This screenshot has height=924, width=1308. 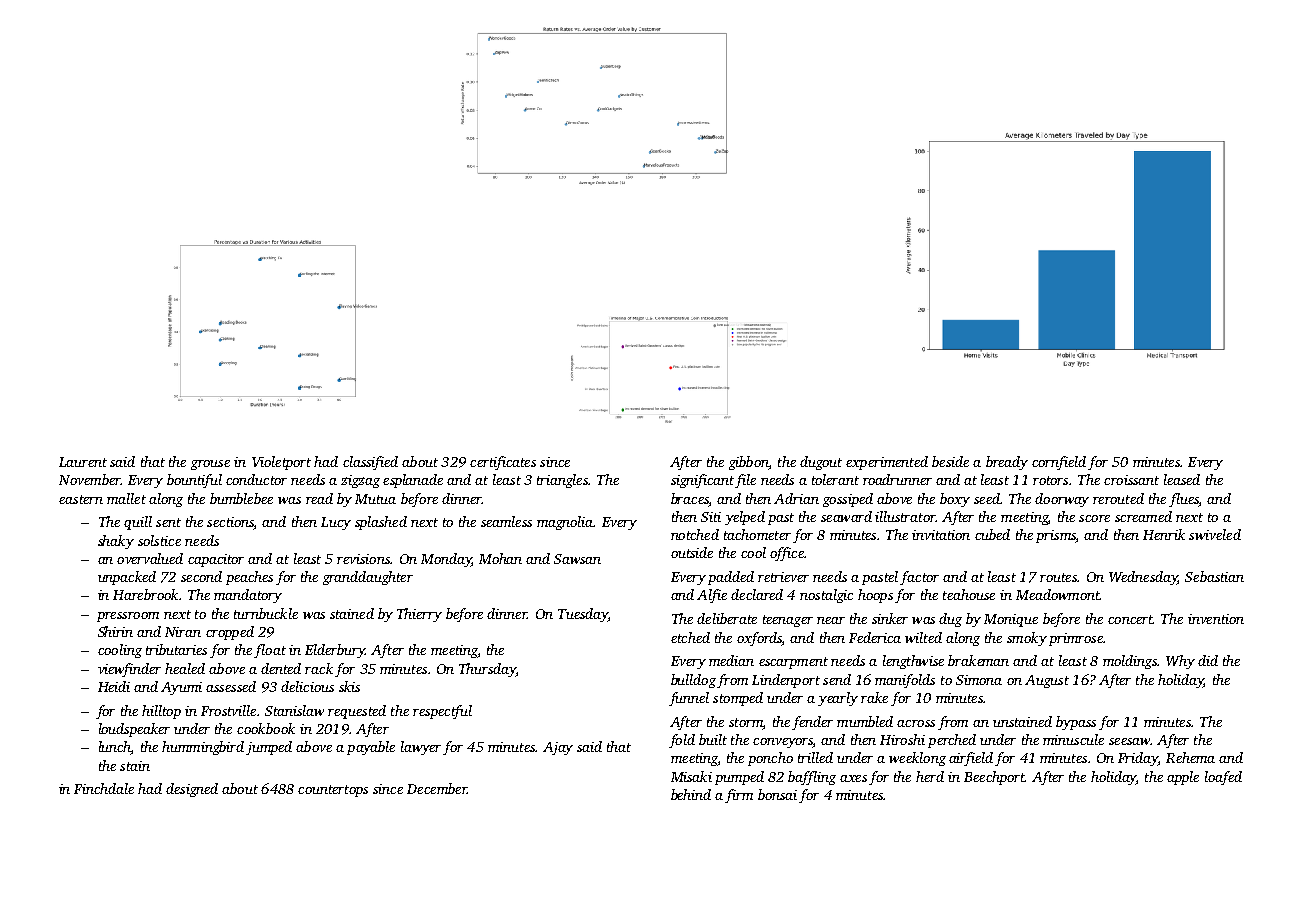 I want to click on did, so click(x=1208, y=660).
